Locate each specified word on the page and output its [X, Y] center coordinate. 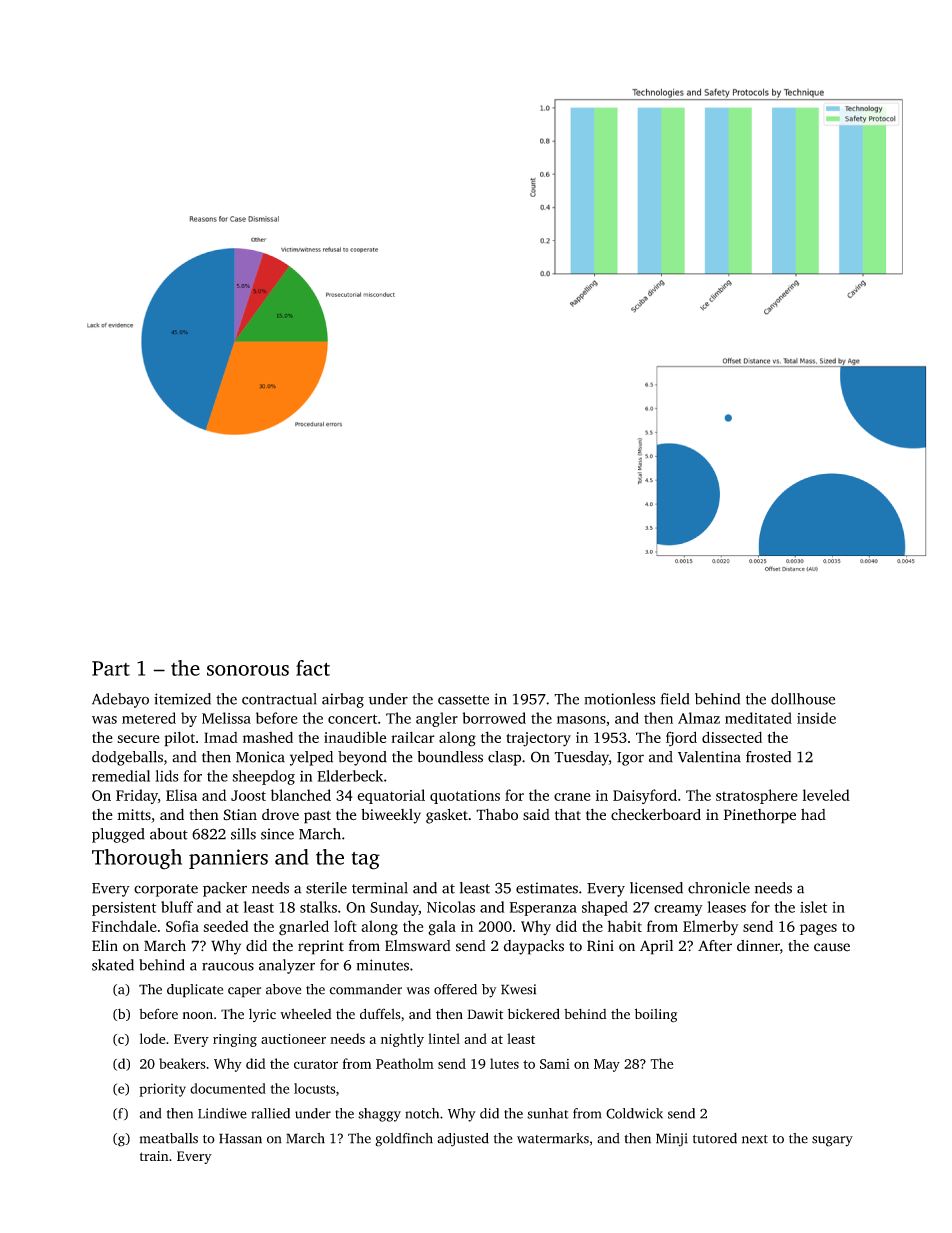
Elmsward [418, 946]
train [154, 1156]
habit [624, 926]
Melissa [226, 718]
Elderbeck [350, 776]
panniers [228, 859]
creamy [678, 910]
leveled [826, 795]
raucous [228, 966]
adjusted [463, 1140]
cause [832, 947]
